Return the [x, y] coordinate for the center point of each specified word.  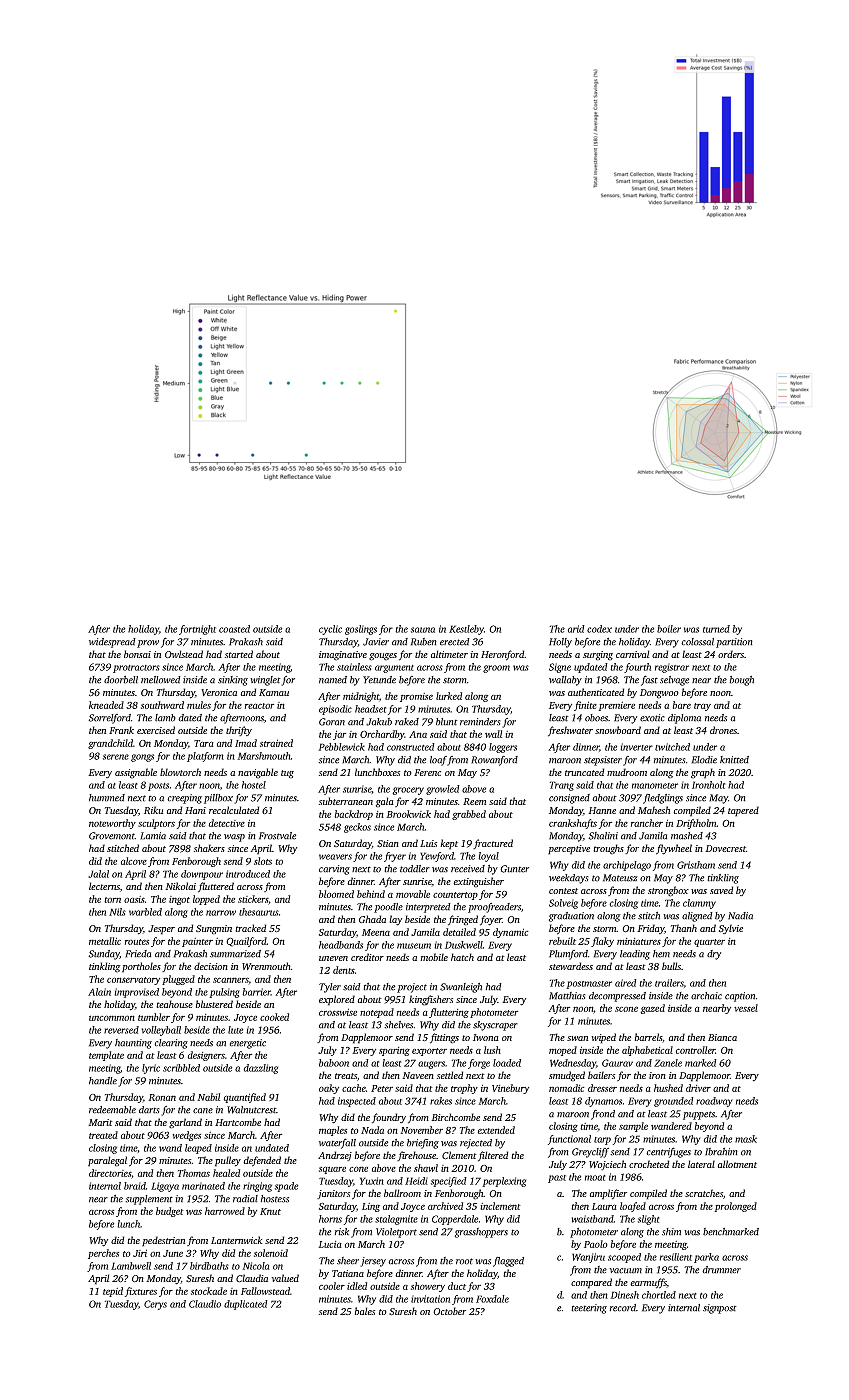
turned [716, 629]
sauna [423, 630]
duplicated [246, 1305]
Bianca [722, 1037]
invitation [430, 1299]
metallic [105, 941]
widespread [112, 643]
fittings [444, 1038]
